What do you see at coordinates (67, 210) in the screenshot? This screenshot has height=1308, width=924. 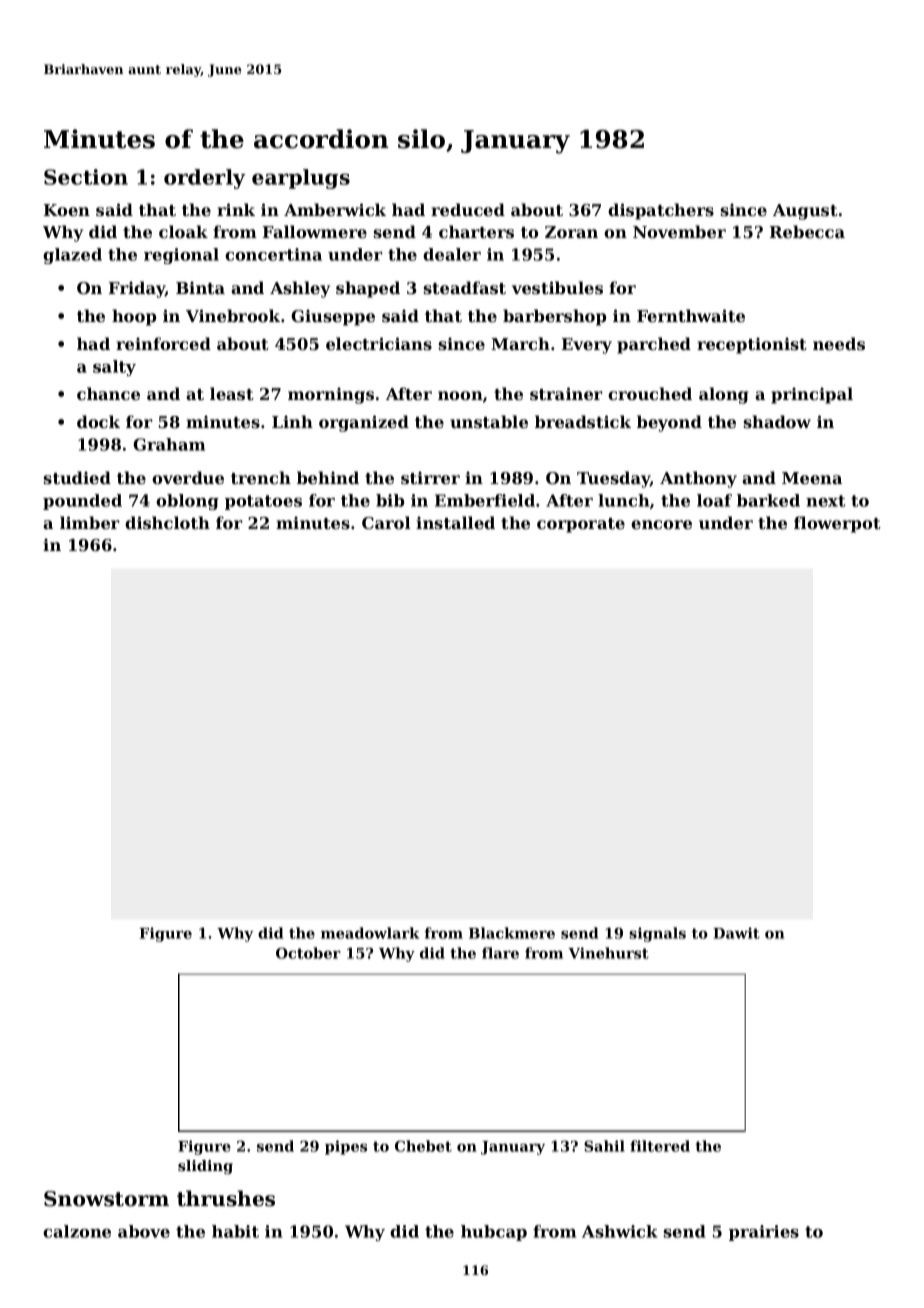 I see `Koen` at bounding box center [67, 210].
